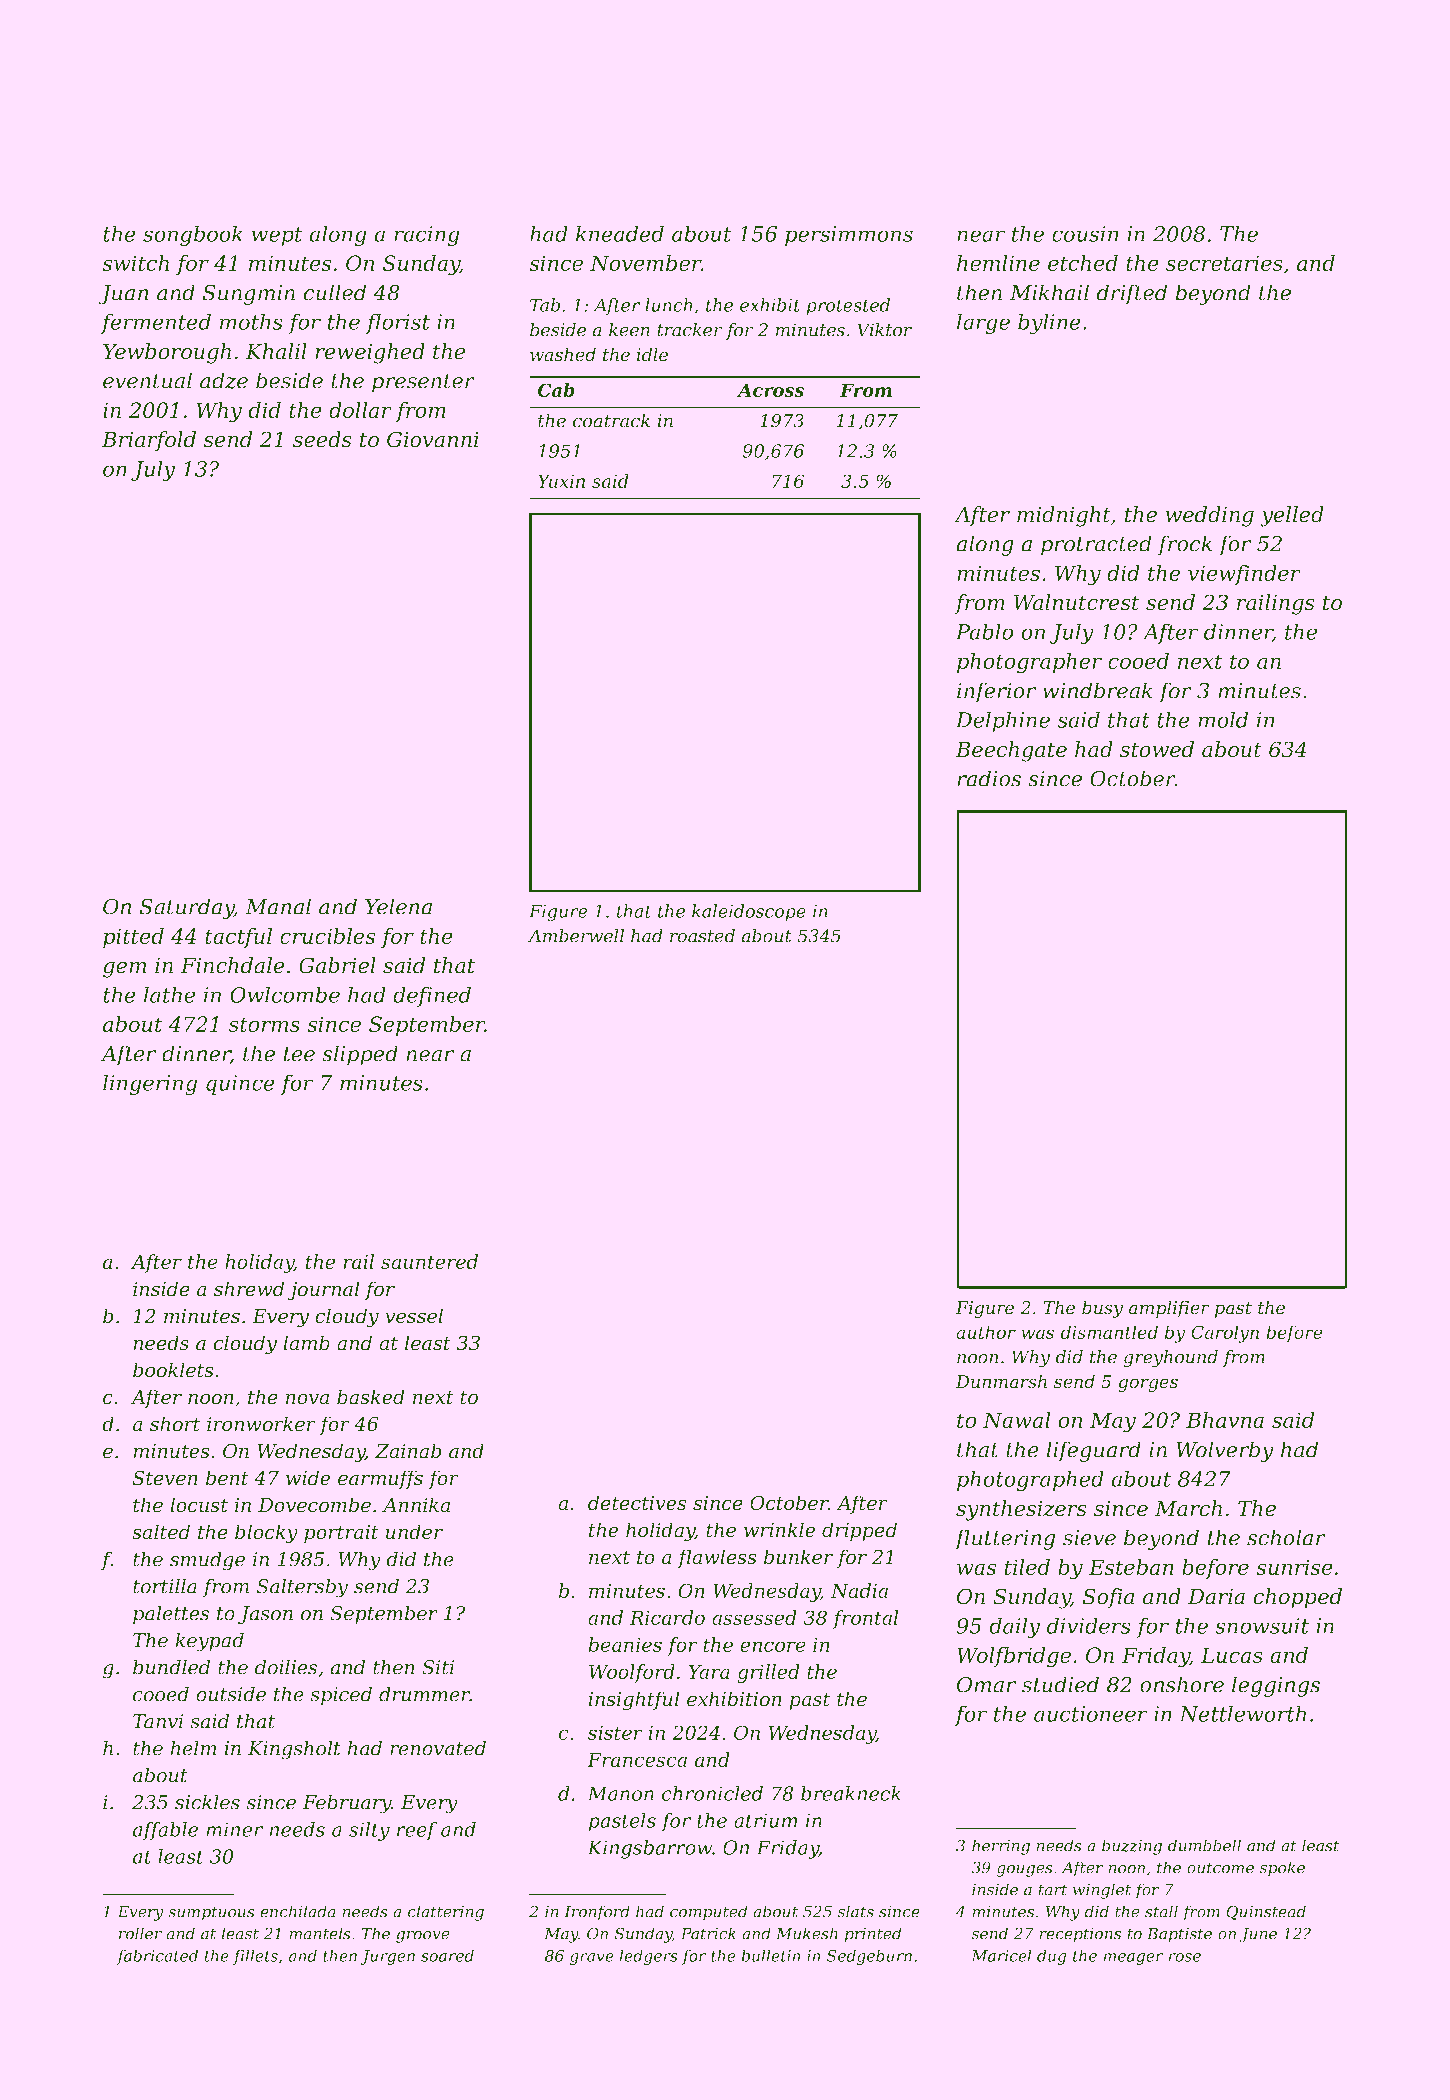 Image resolution: width=1450 pixels, height=2100 pixels. Describe the element at coordinates (1091, 1714) in the page. I see `auctioneer` at that location.
